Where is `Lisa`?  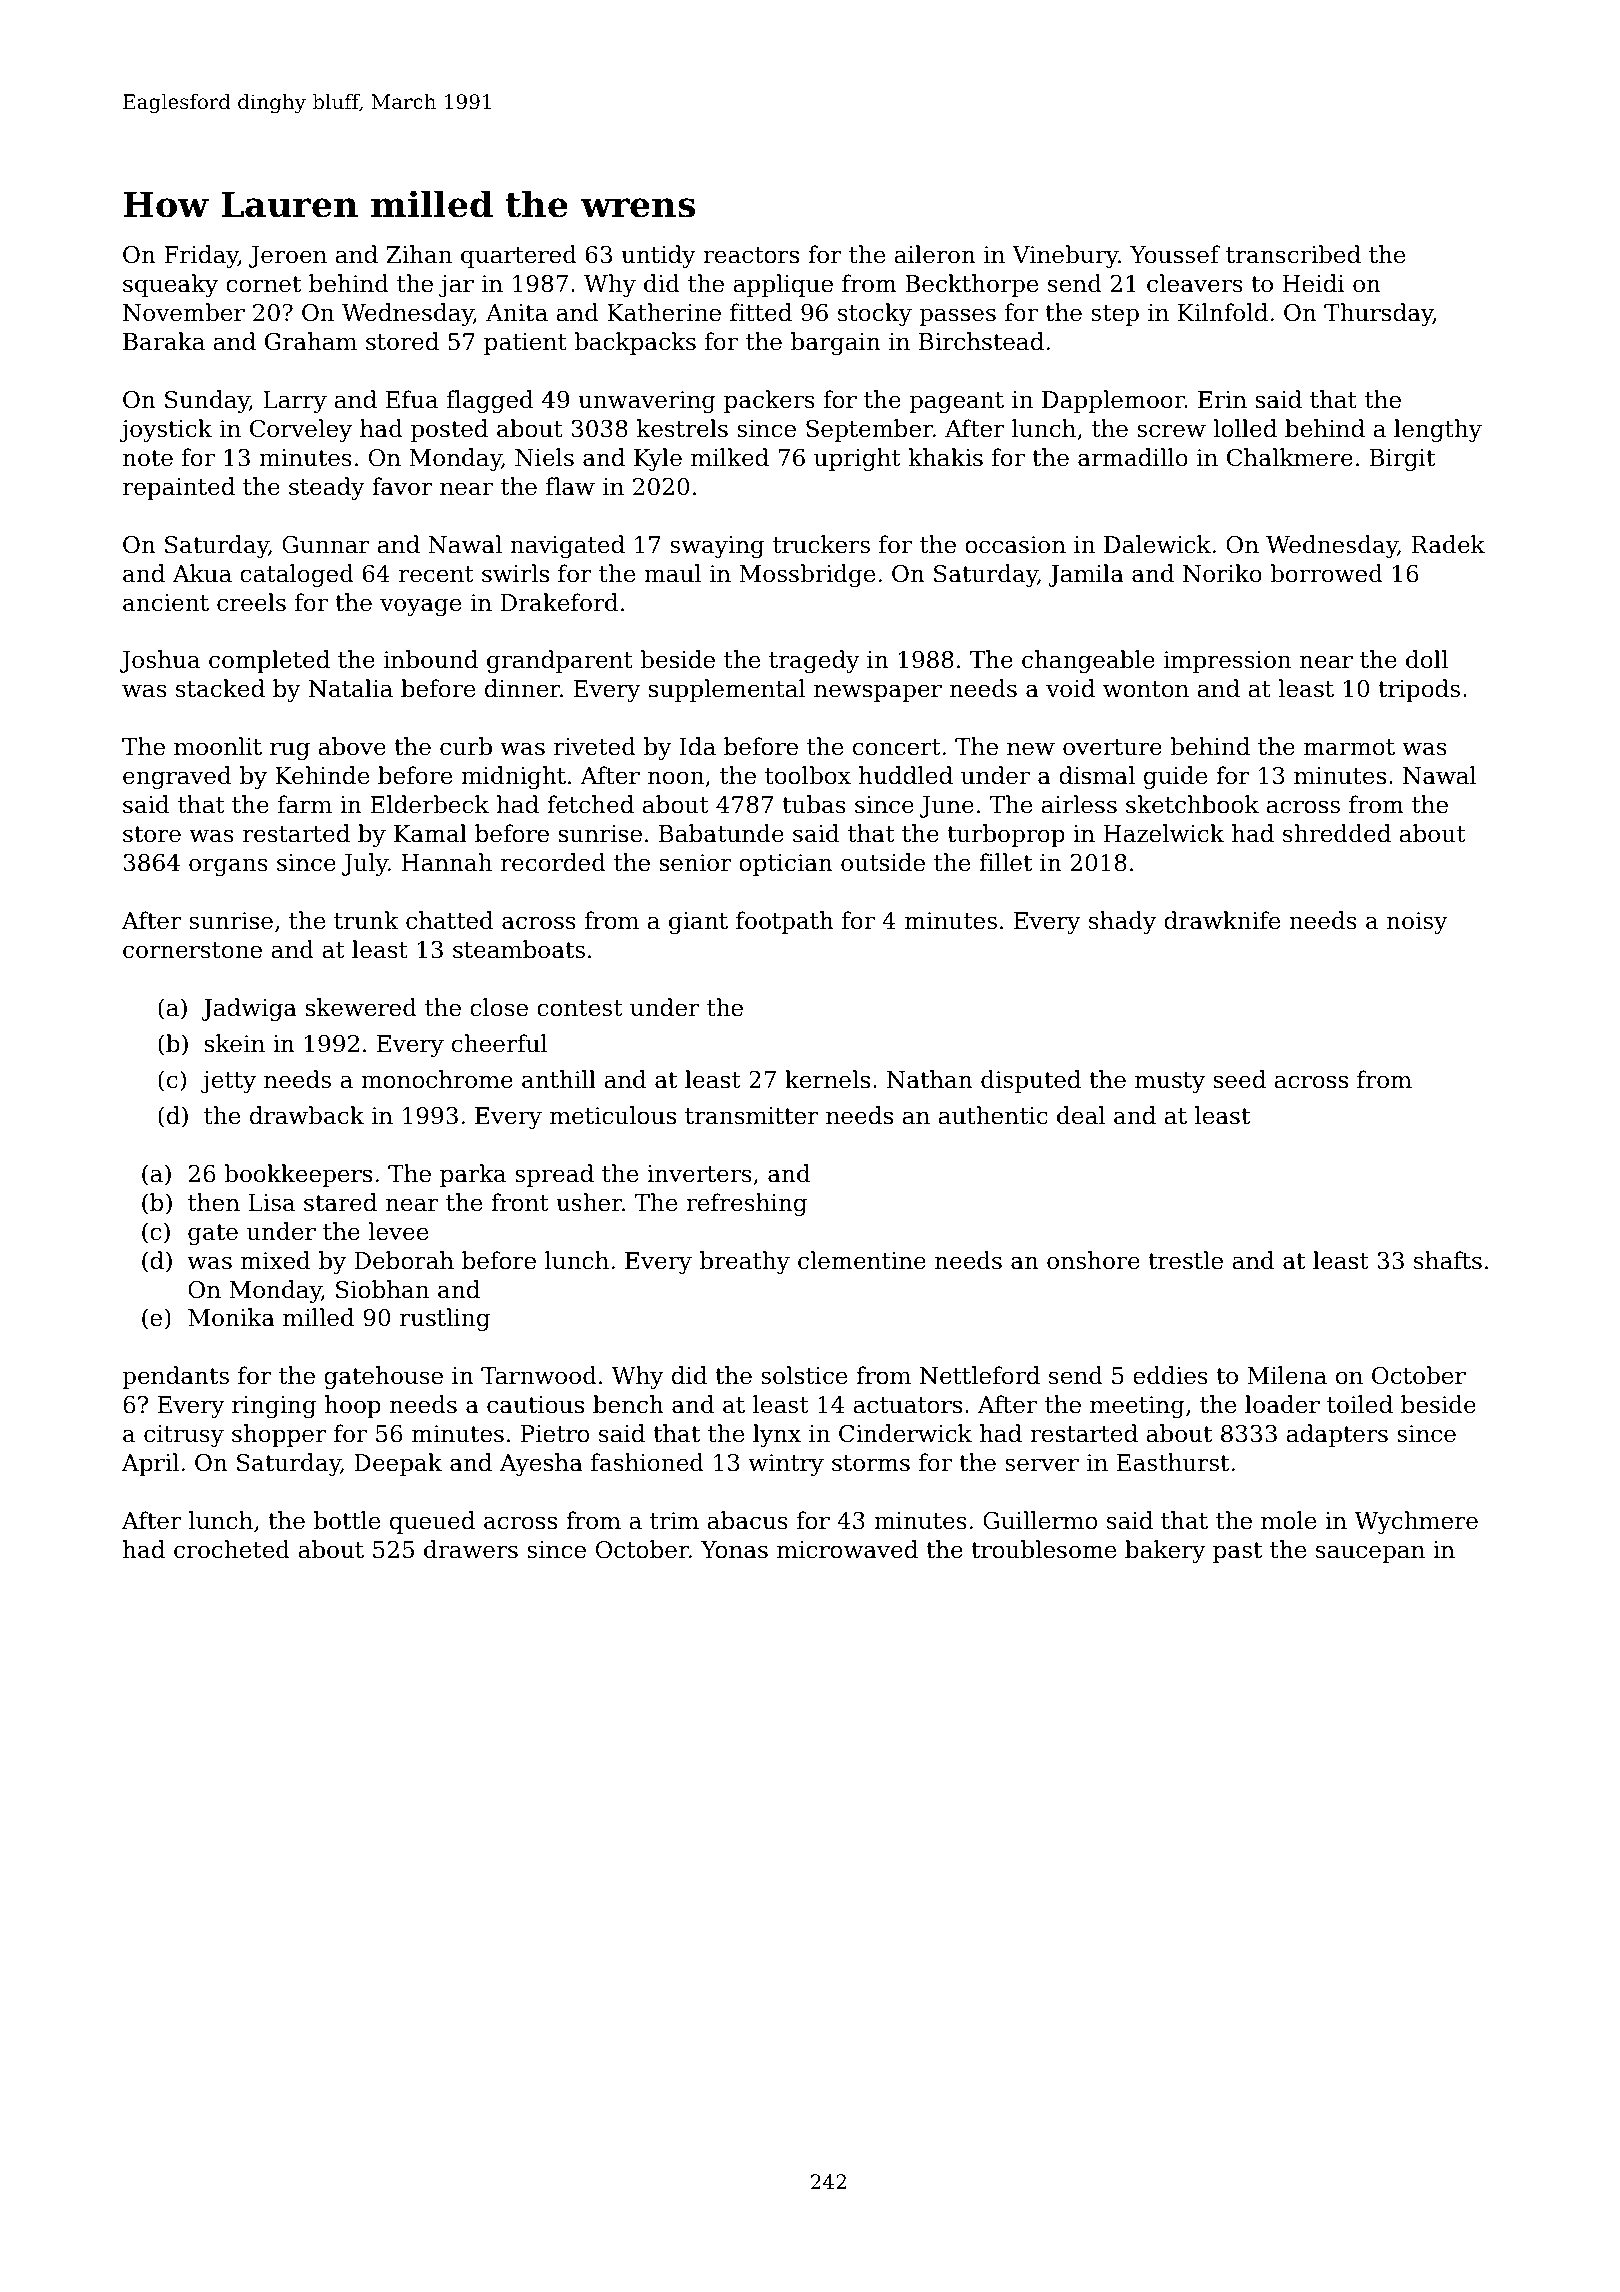
Lisa is located at coordinates (272, 1203).
